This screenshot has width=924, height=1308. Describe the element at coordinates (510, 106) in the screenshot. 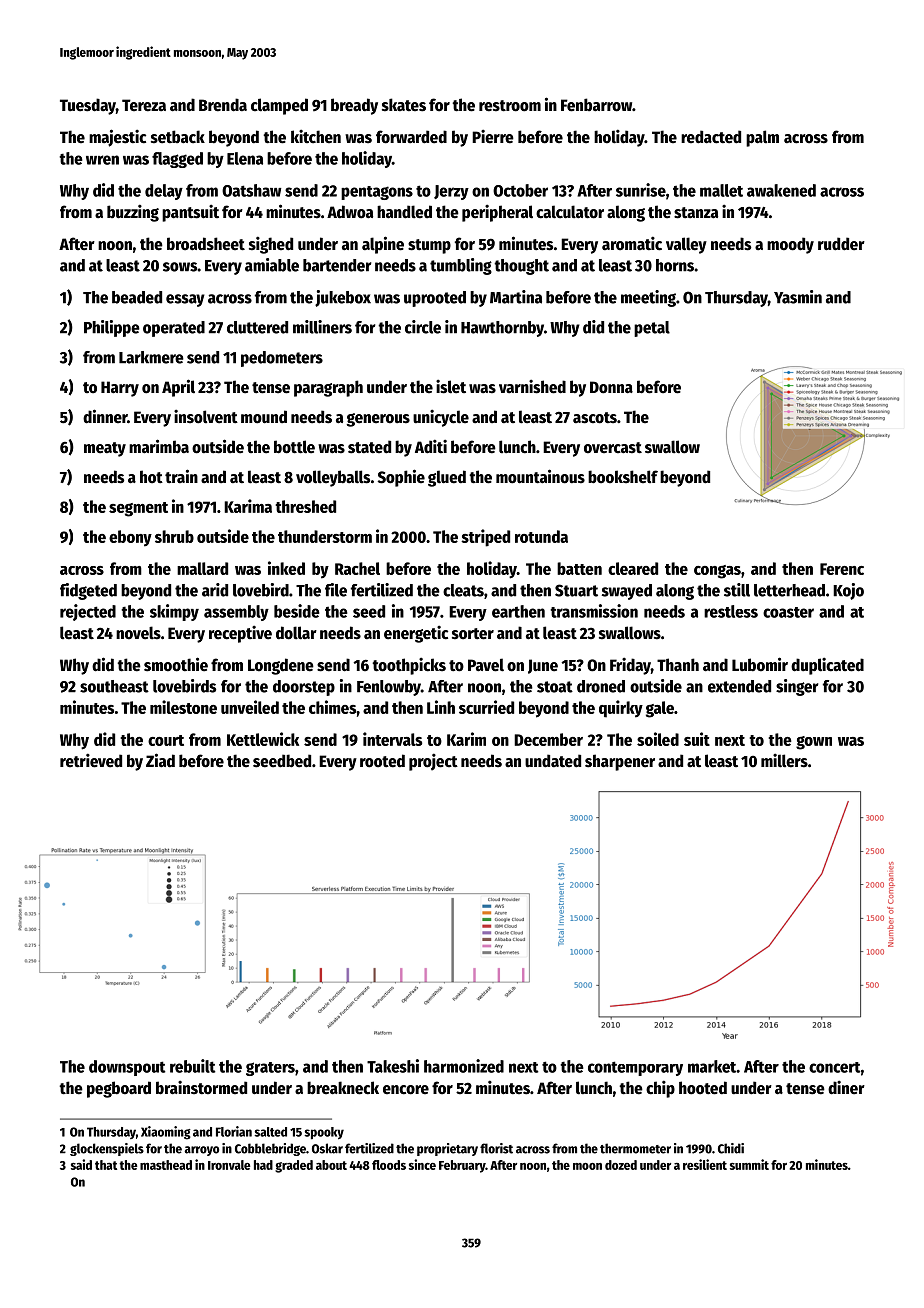

I see `restroom` at that location.
